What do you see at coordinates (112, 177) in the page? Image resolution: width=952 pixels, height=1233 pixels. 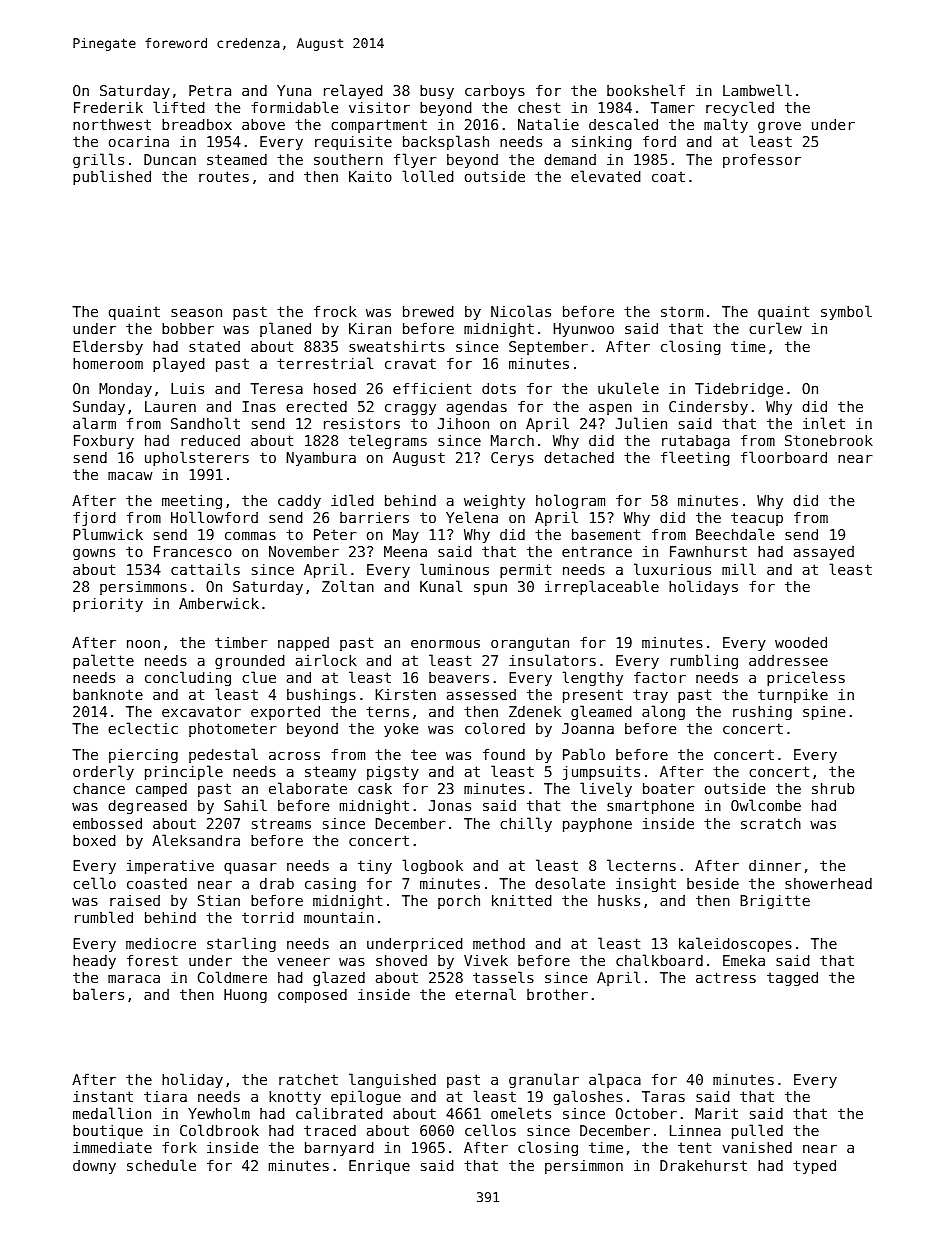 I see `published` at bounding box center [112, 177].
